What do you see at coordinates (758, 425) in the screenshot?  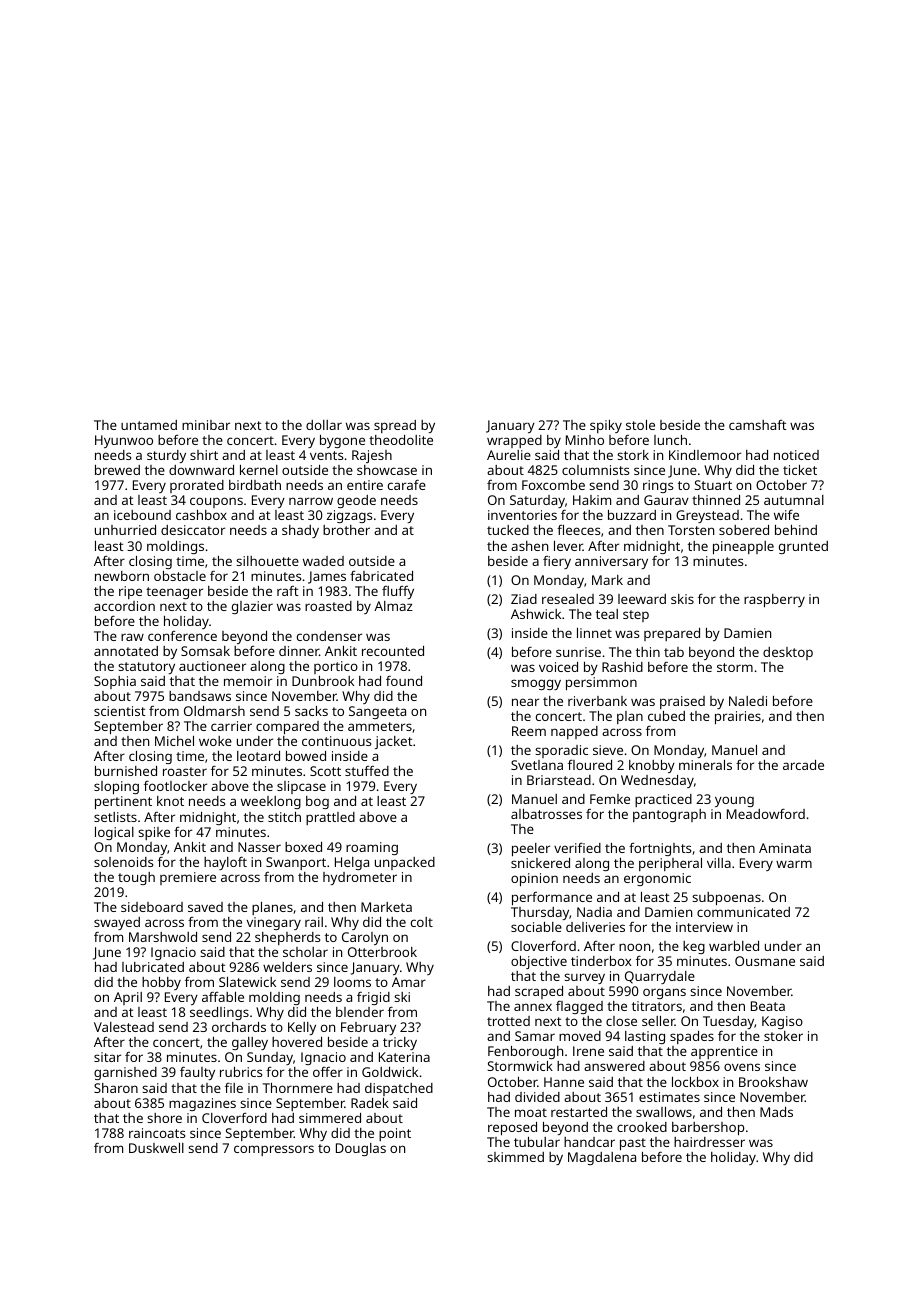 I see `camshaft` at bounding box center [758, 425].
